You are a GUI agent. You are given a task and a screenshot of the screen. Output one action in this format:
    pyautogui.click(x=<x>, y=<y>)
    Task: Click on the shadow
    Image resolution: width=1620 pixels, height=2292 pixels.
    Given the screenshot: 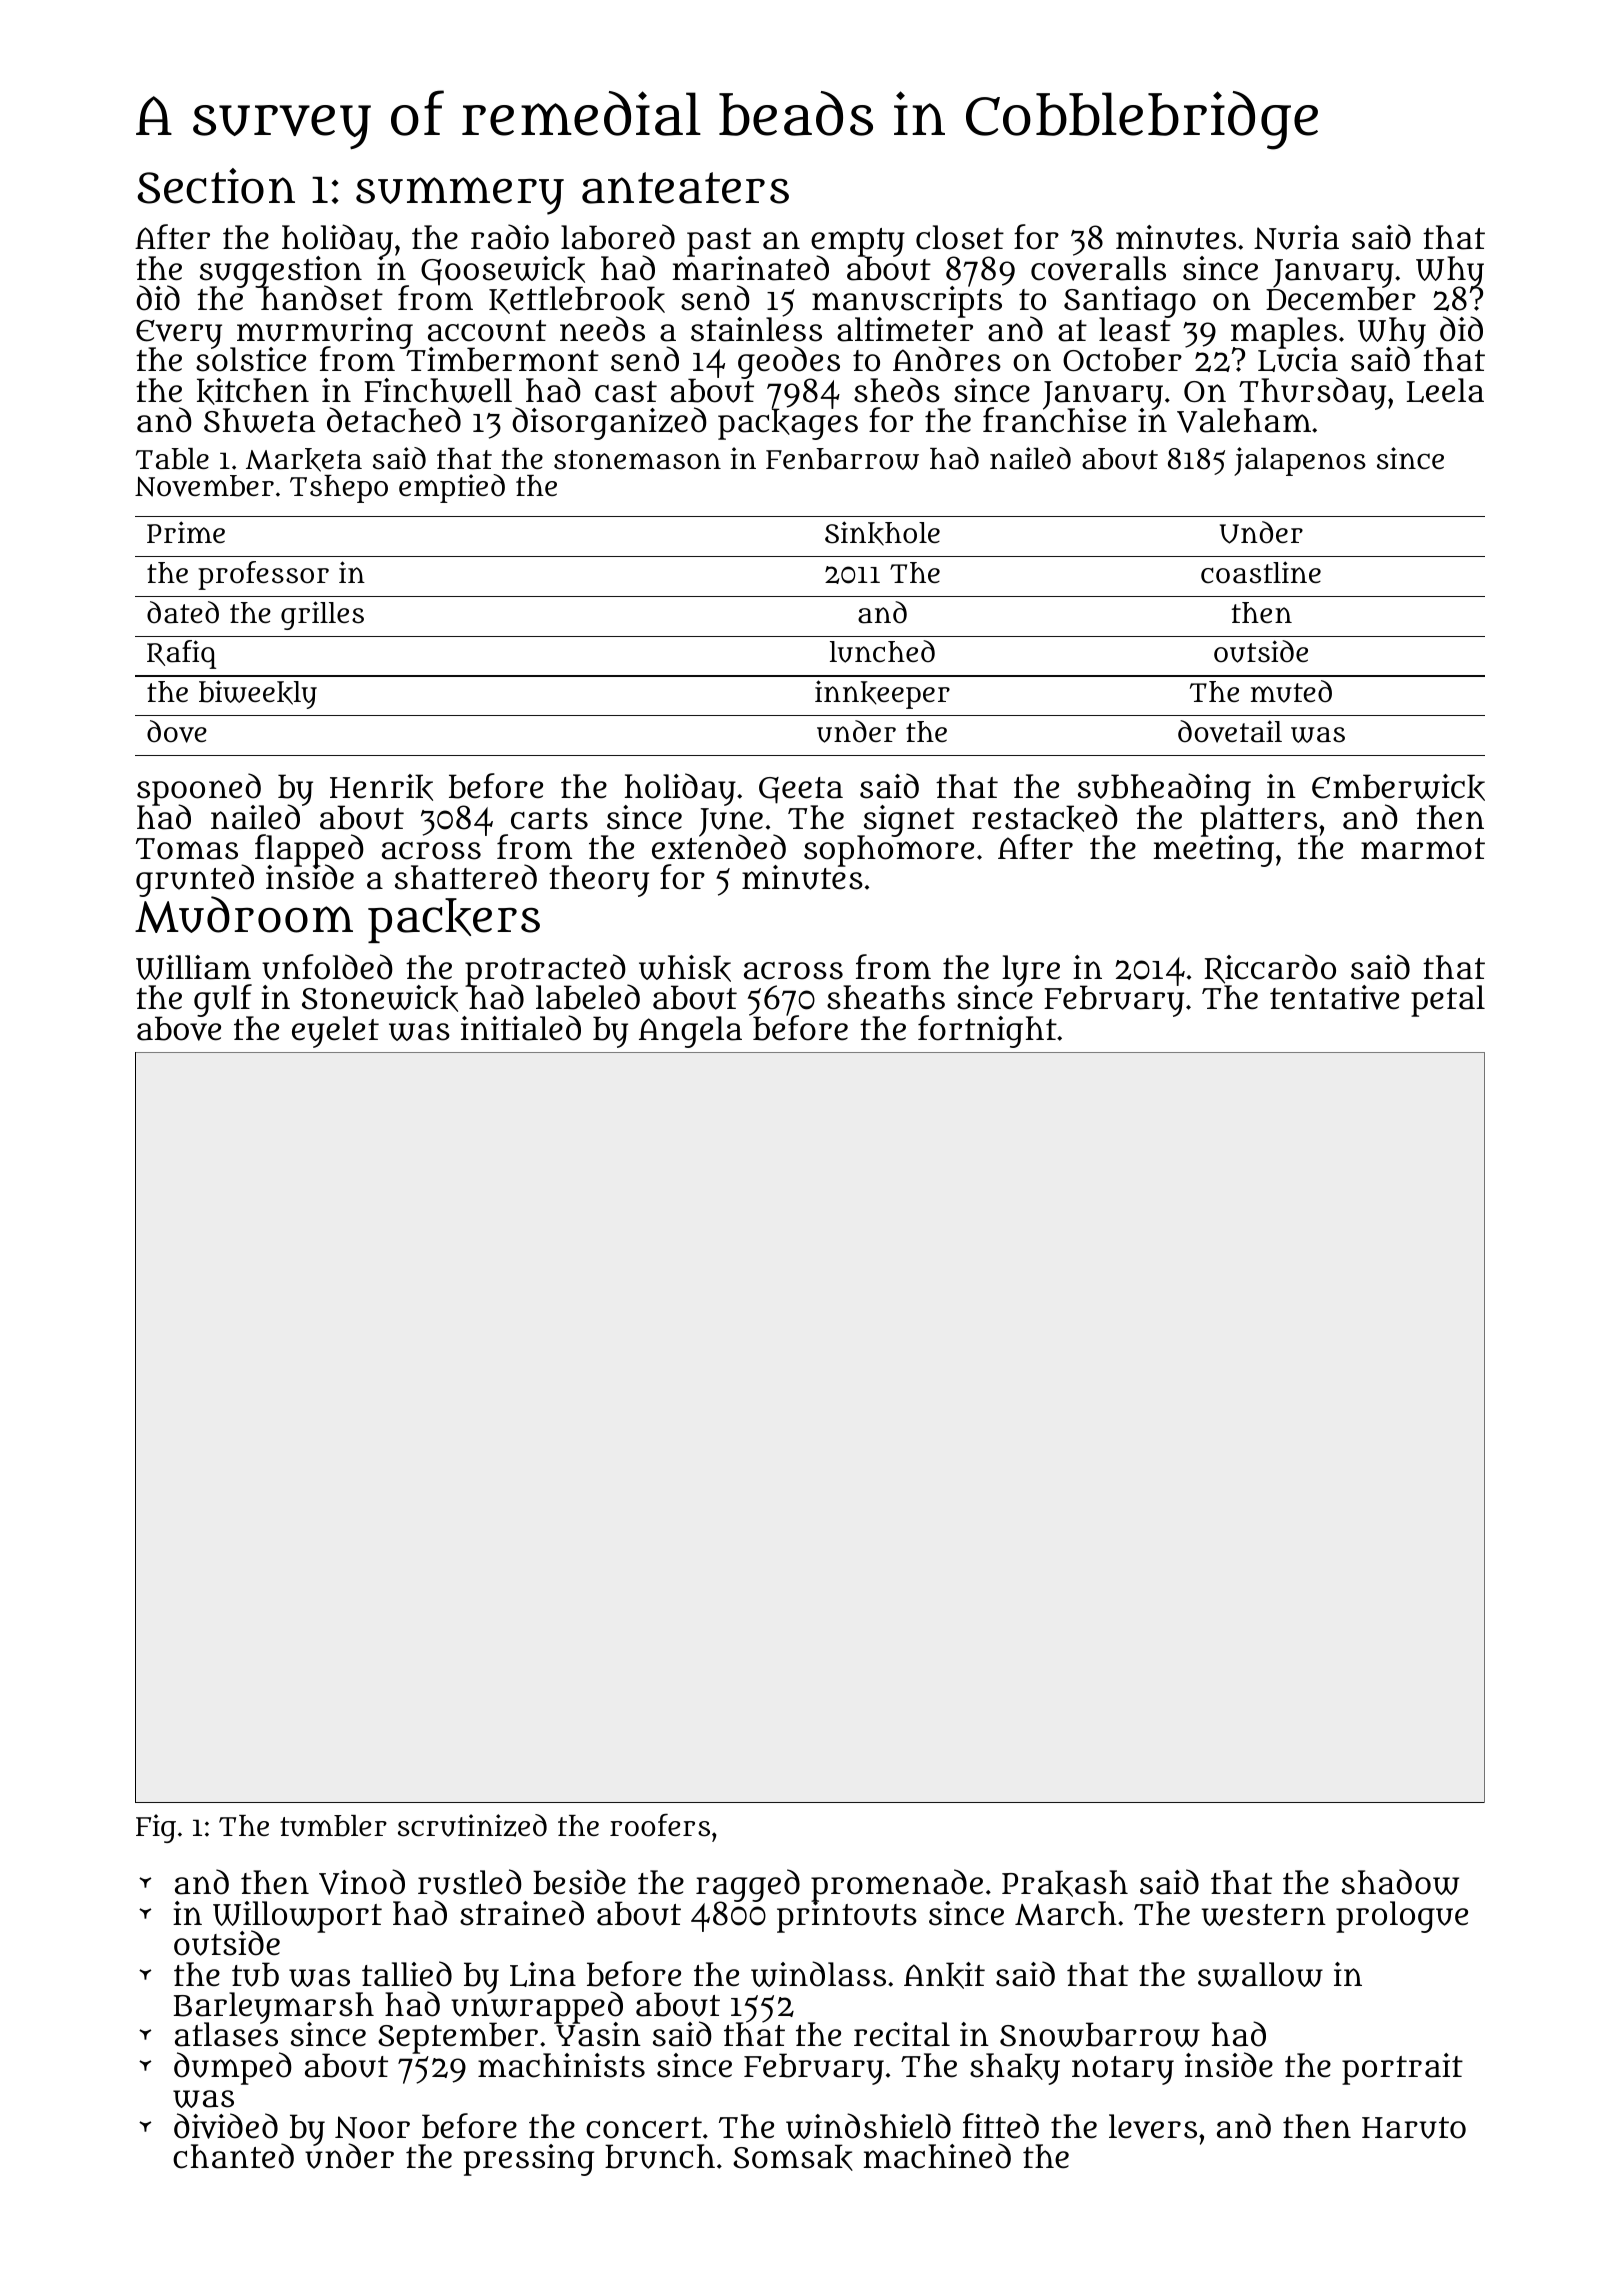 What is the action you would take?
    pyautogui.click(x=1400, y=1882)
